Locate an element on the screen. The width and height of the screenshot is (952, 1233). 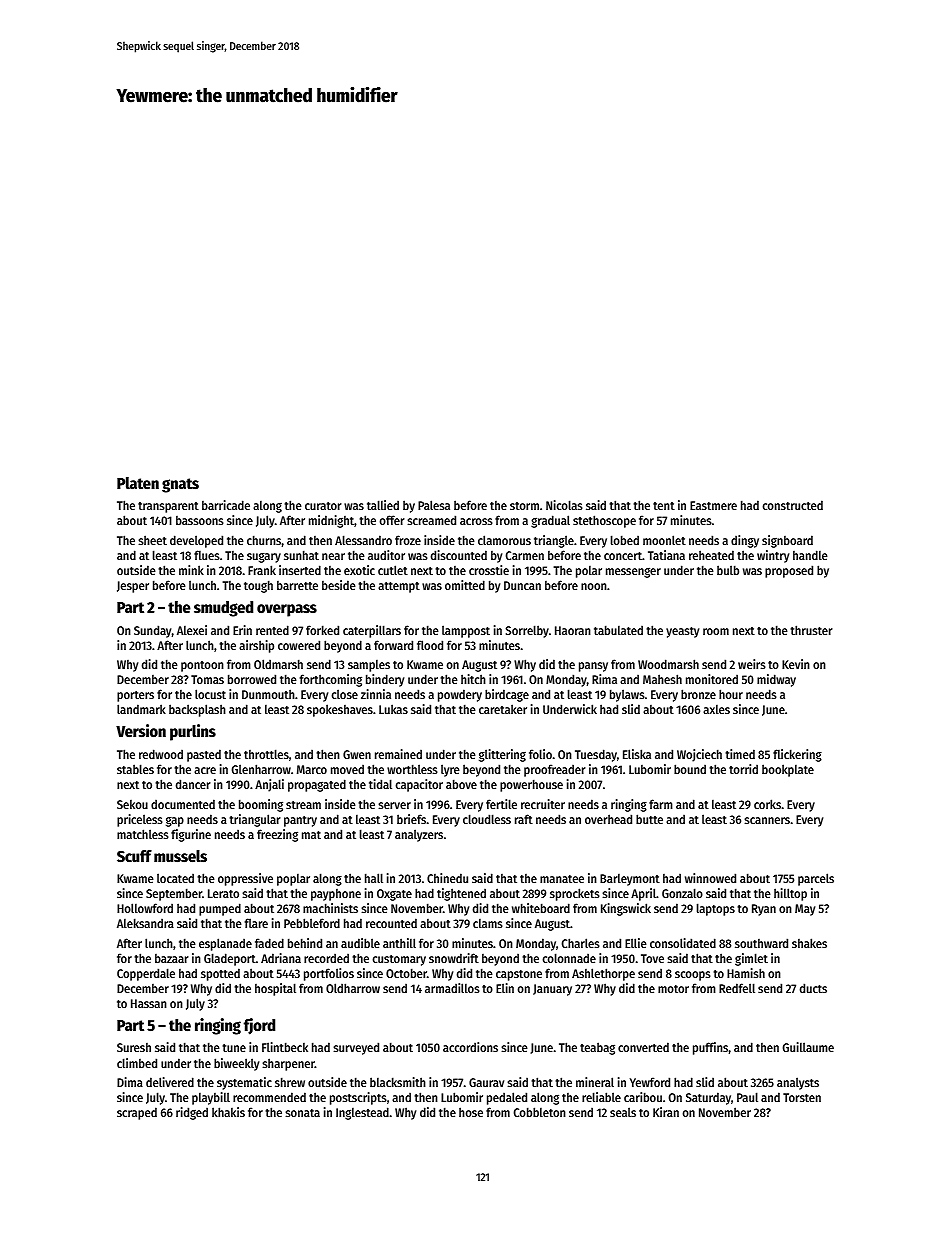
converted is located at coordinates (643, 1047).
